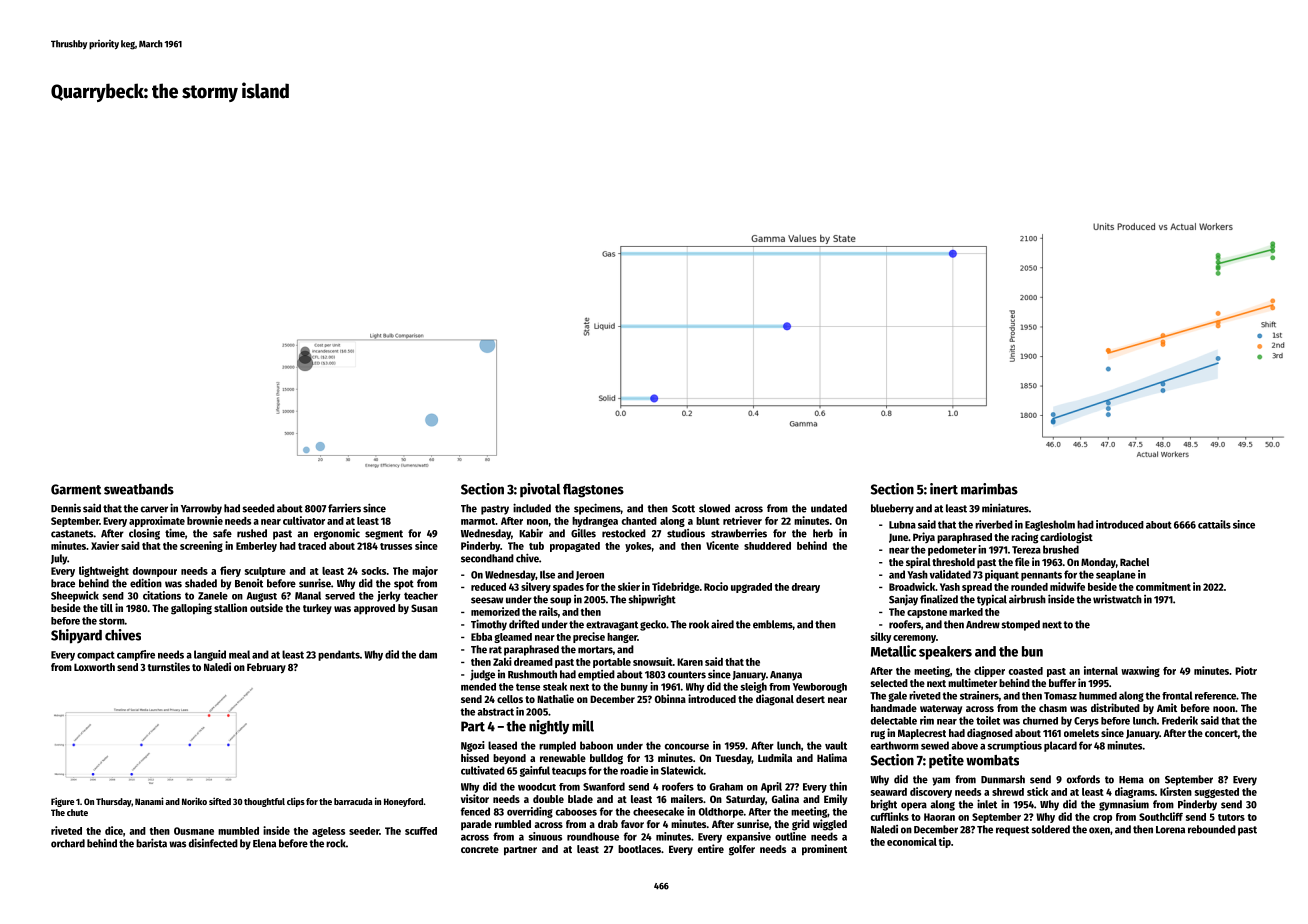 The height and width of the document is (924, 1308). I want to click on counters, so click(687, 675).
